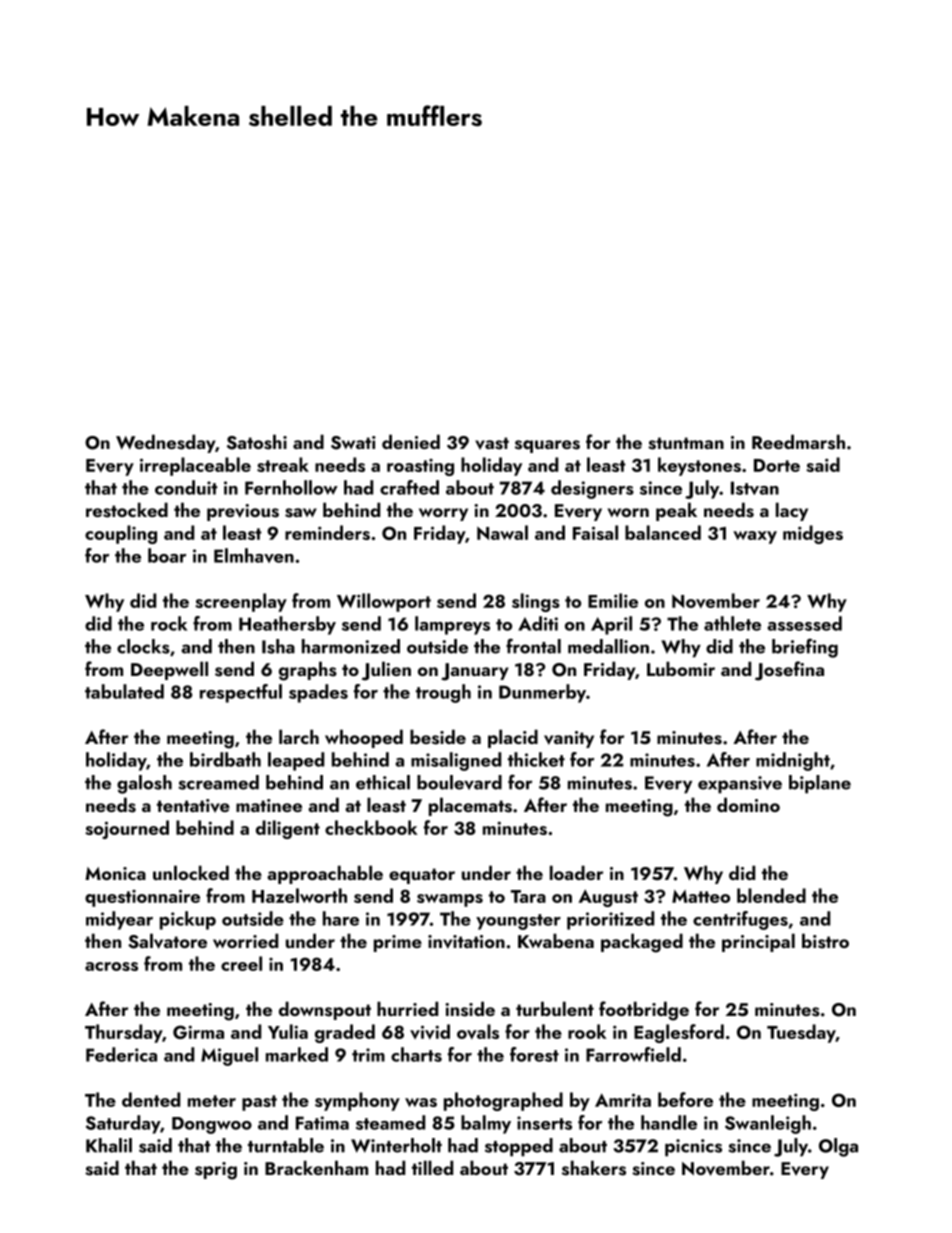 The height and width of the screenshot is (1233, 952). What do you see at coordinates (768, 1124) in the screenshot?
I see `Swanleigh` at bounding box center [768, 1124].
